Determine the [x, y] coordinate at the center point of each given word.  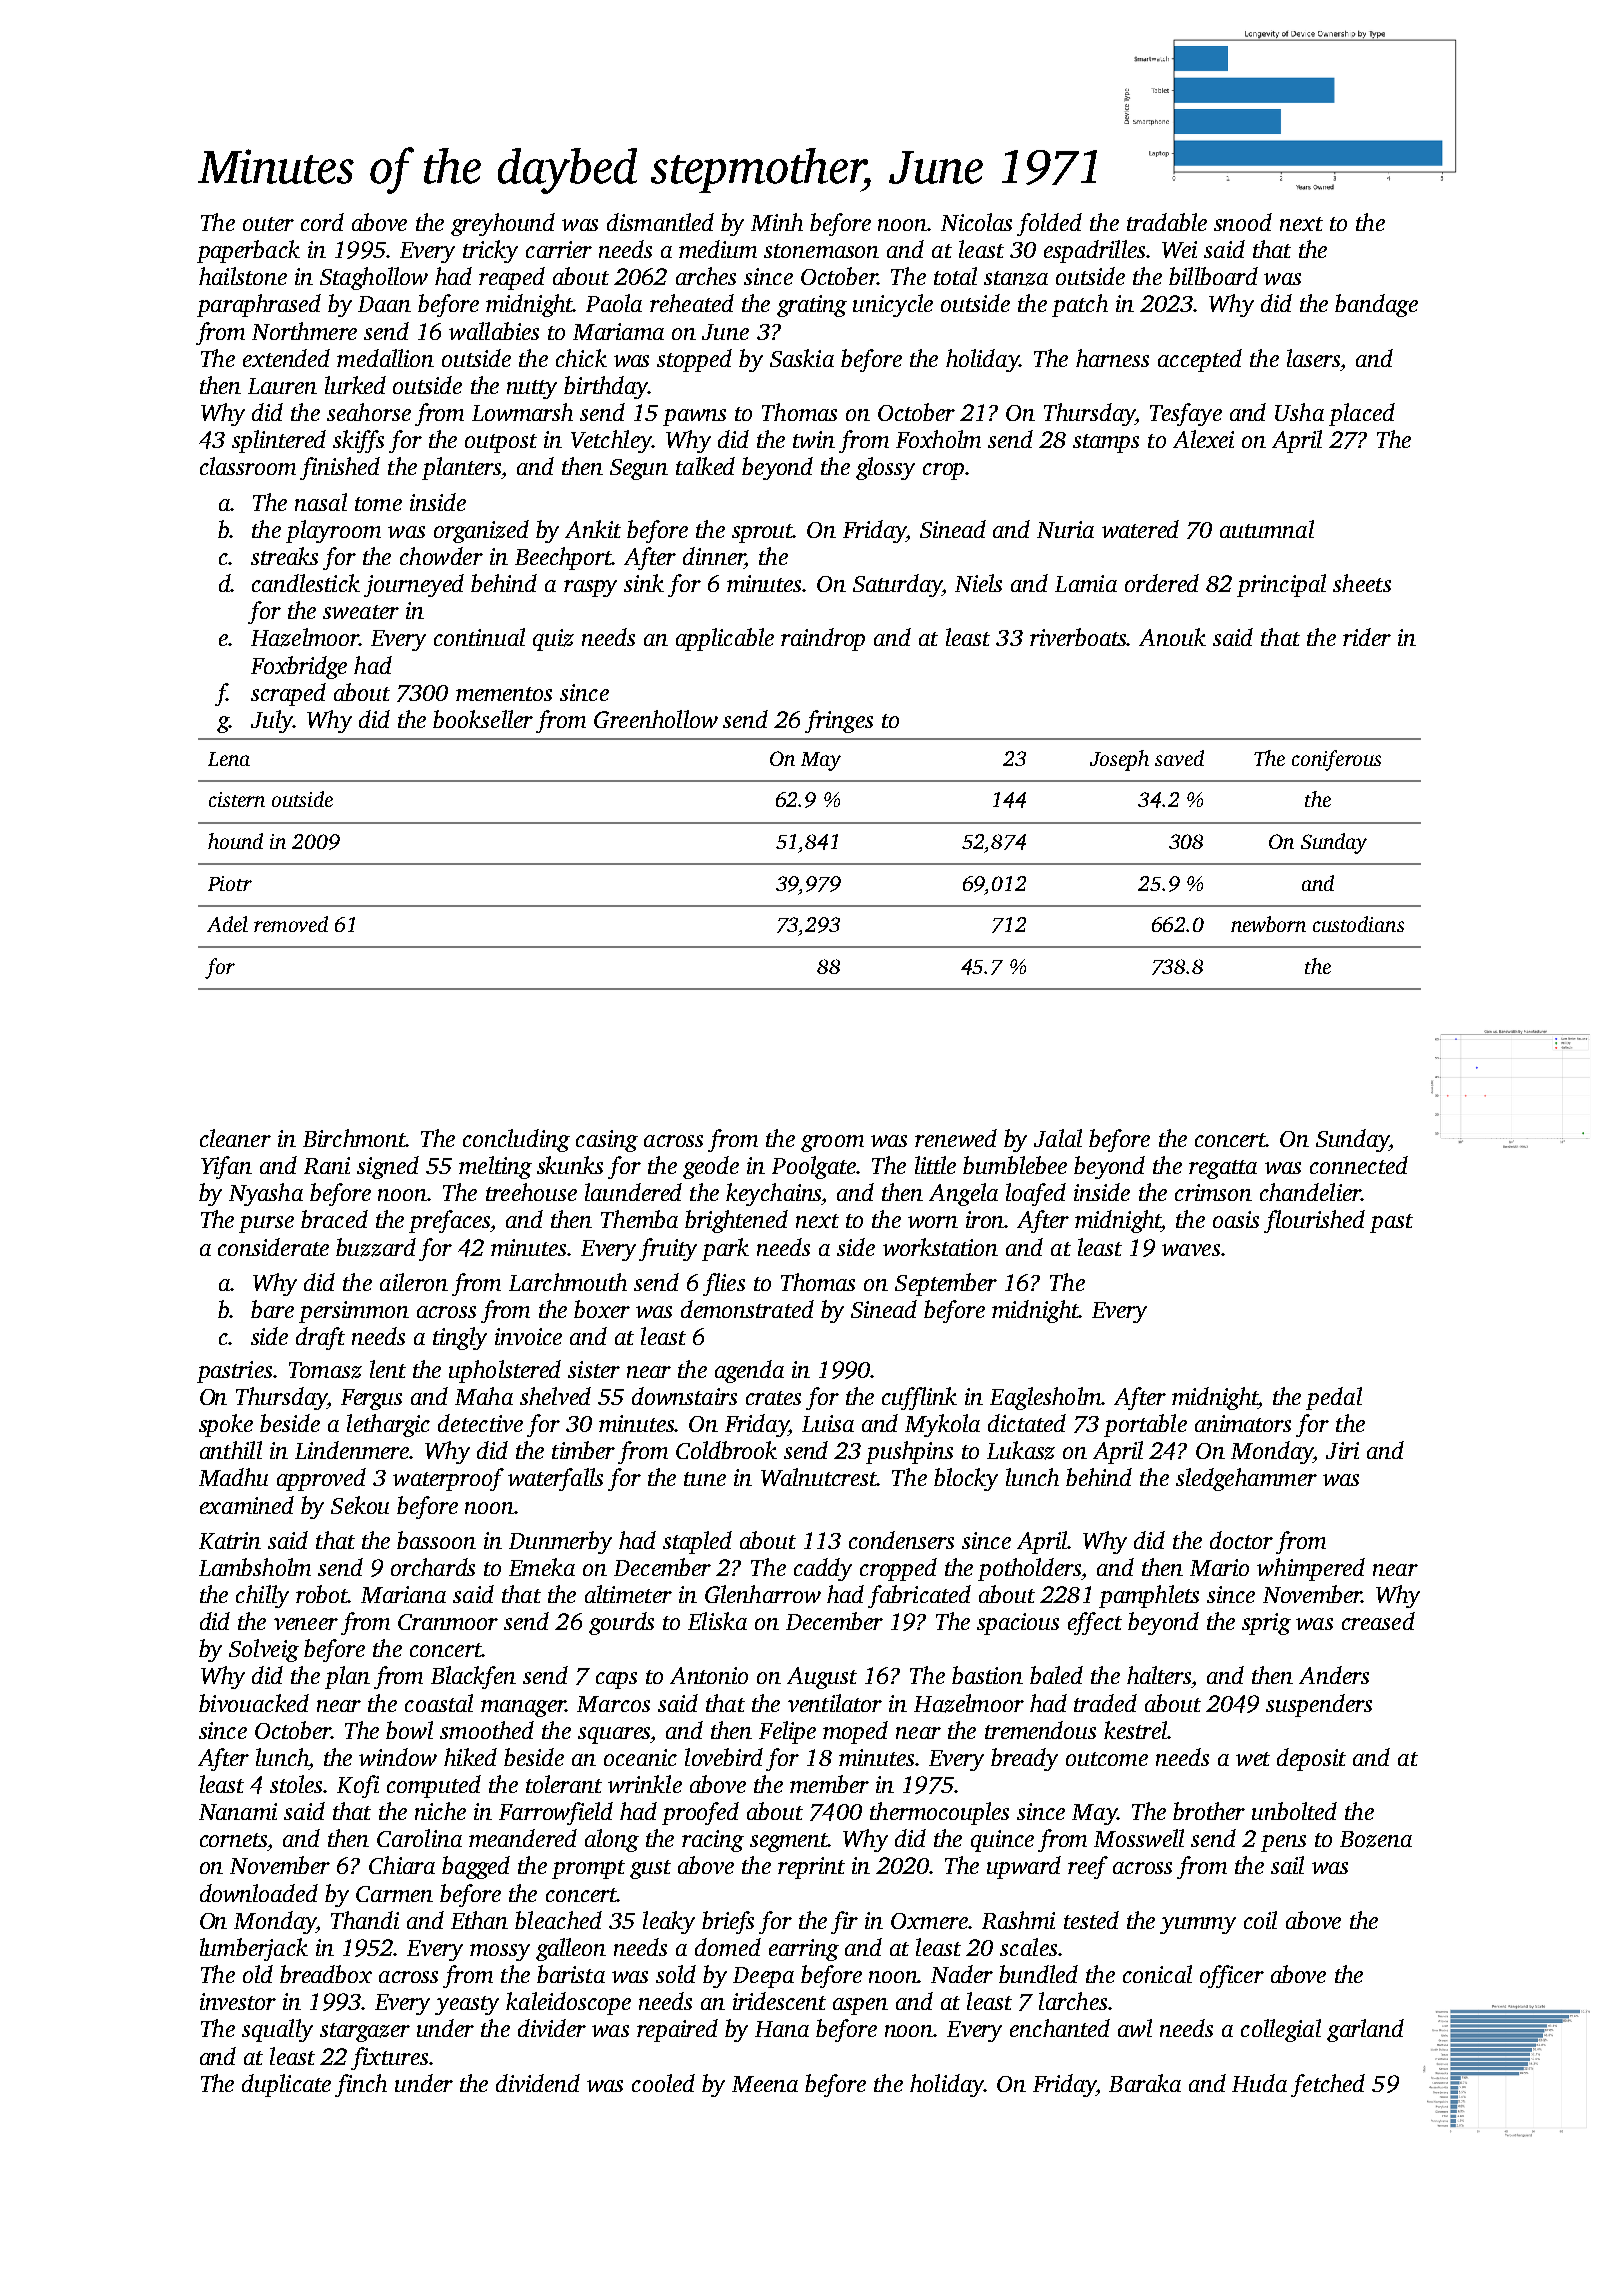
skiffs [358, 441]
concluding [516, 1140]
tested [1091, 1920]
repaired [677, 2030]
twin [814, 439]
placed [1362, 414]
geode [711, 1167]
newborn [1268, 924]
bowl [409, 1730]
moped [855, 1732]
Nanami [238, 1811]
